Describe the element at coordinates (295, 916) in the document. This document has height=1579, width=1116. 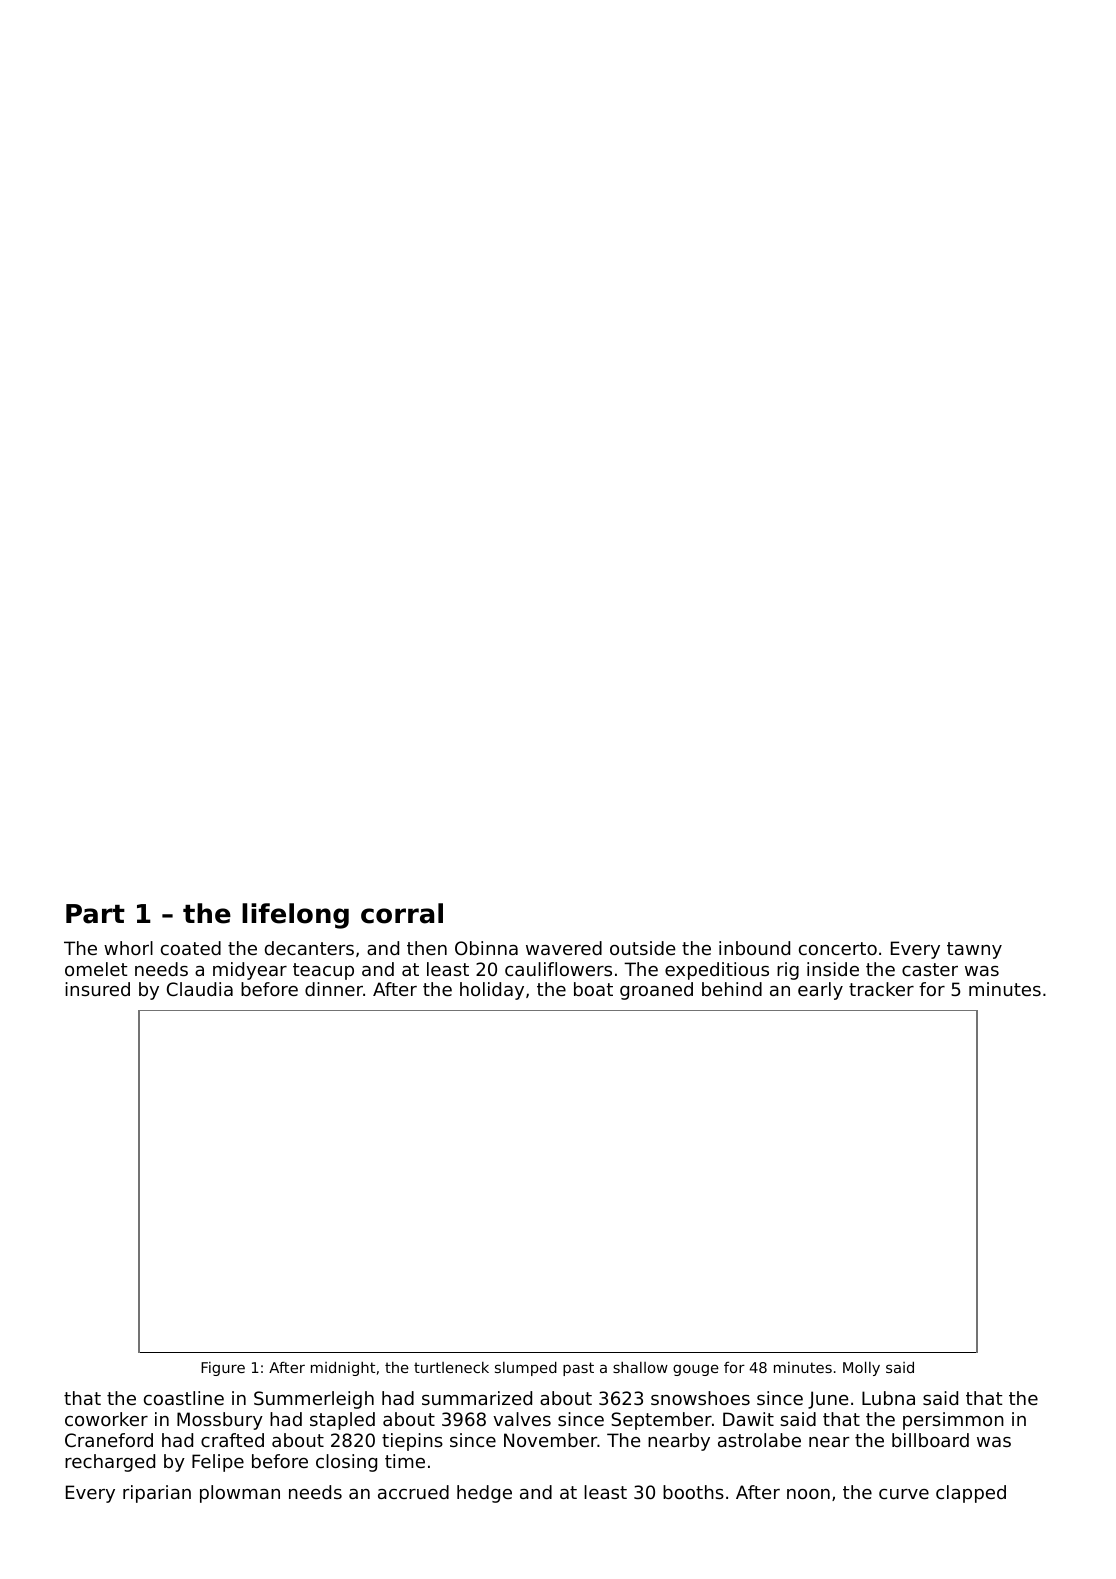
I see `lifelong` at that location.
